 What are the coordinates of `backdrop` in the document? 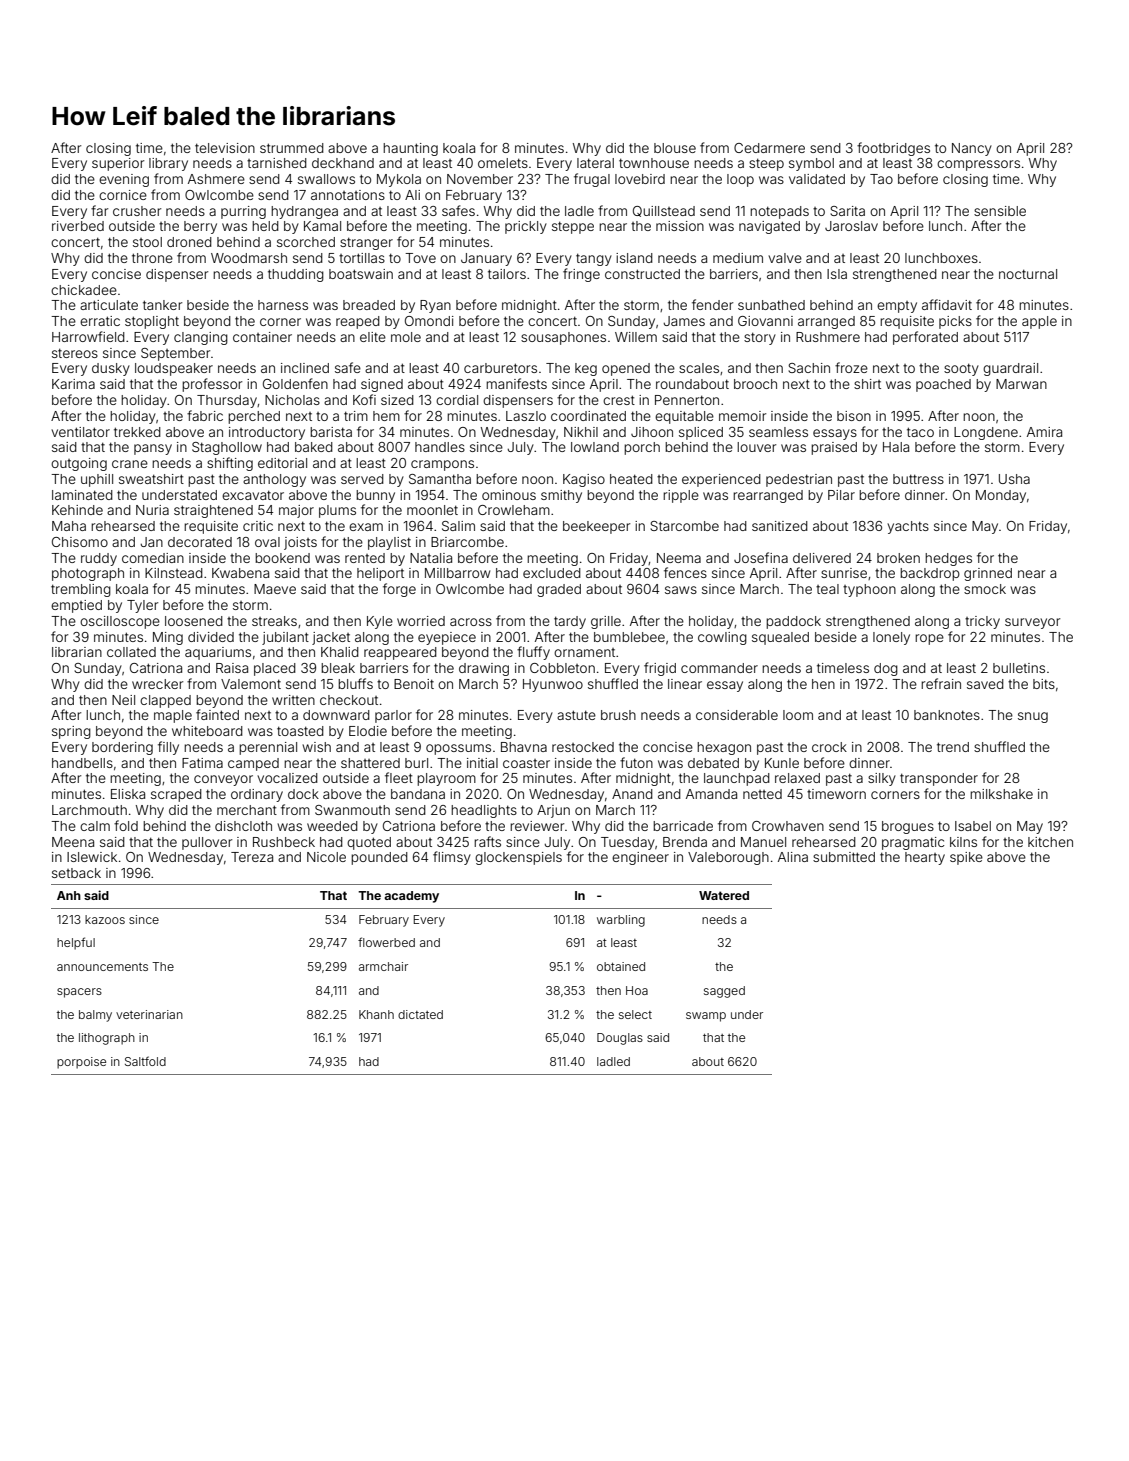 It's located at (930, 574).
